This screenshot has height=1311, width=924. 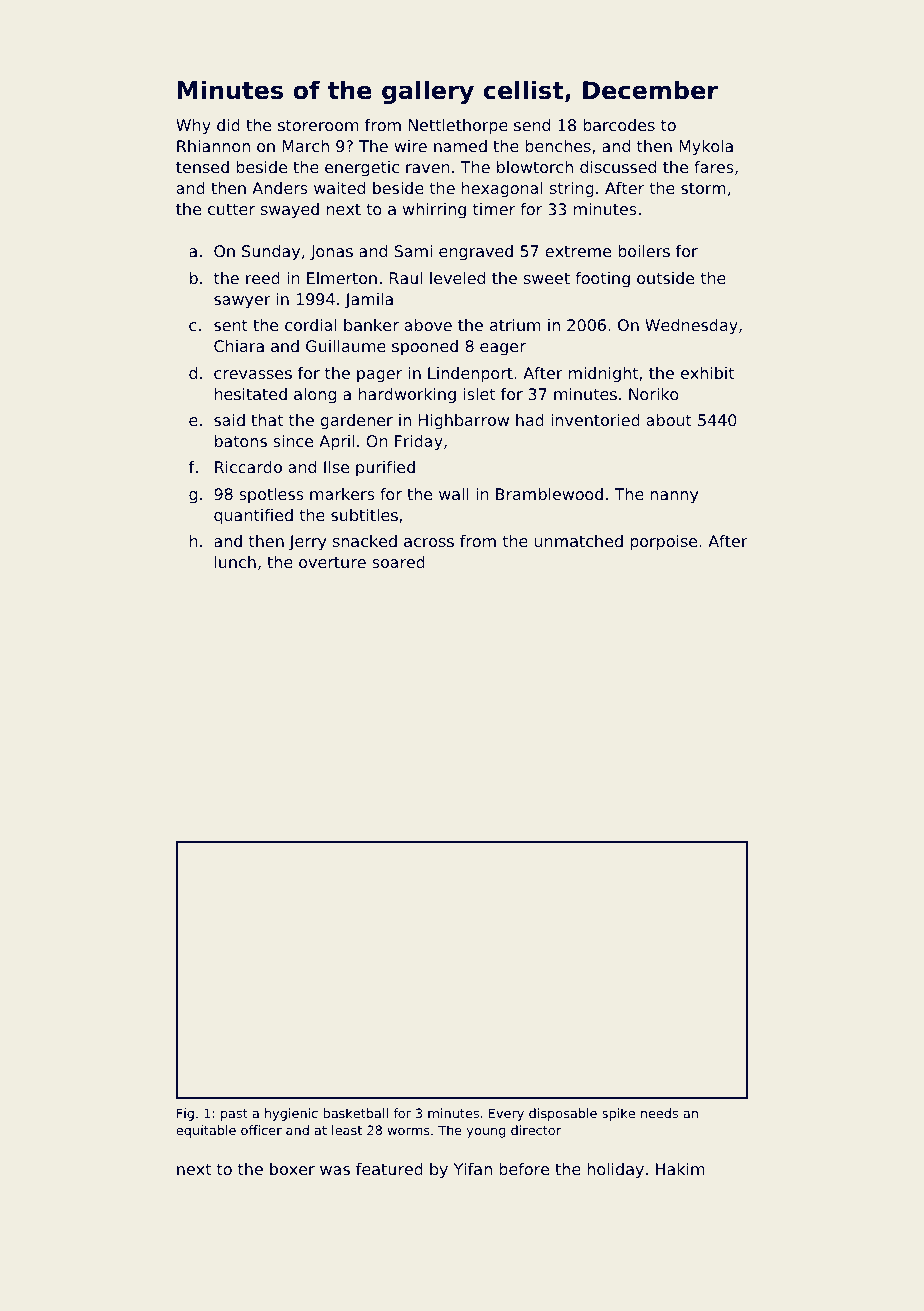 I want to click on hygienic, so click(x=291, y=1114).
